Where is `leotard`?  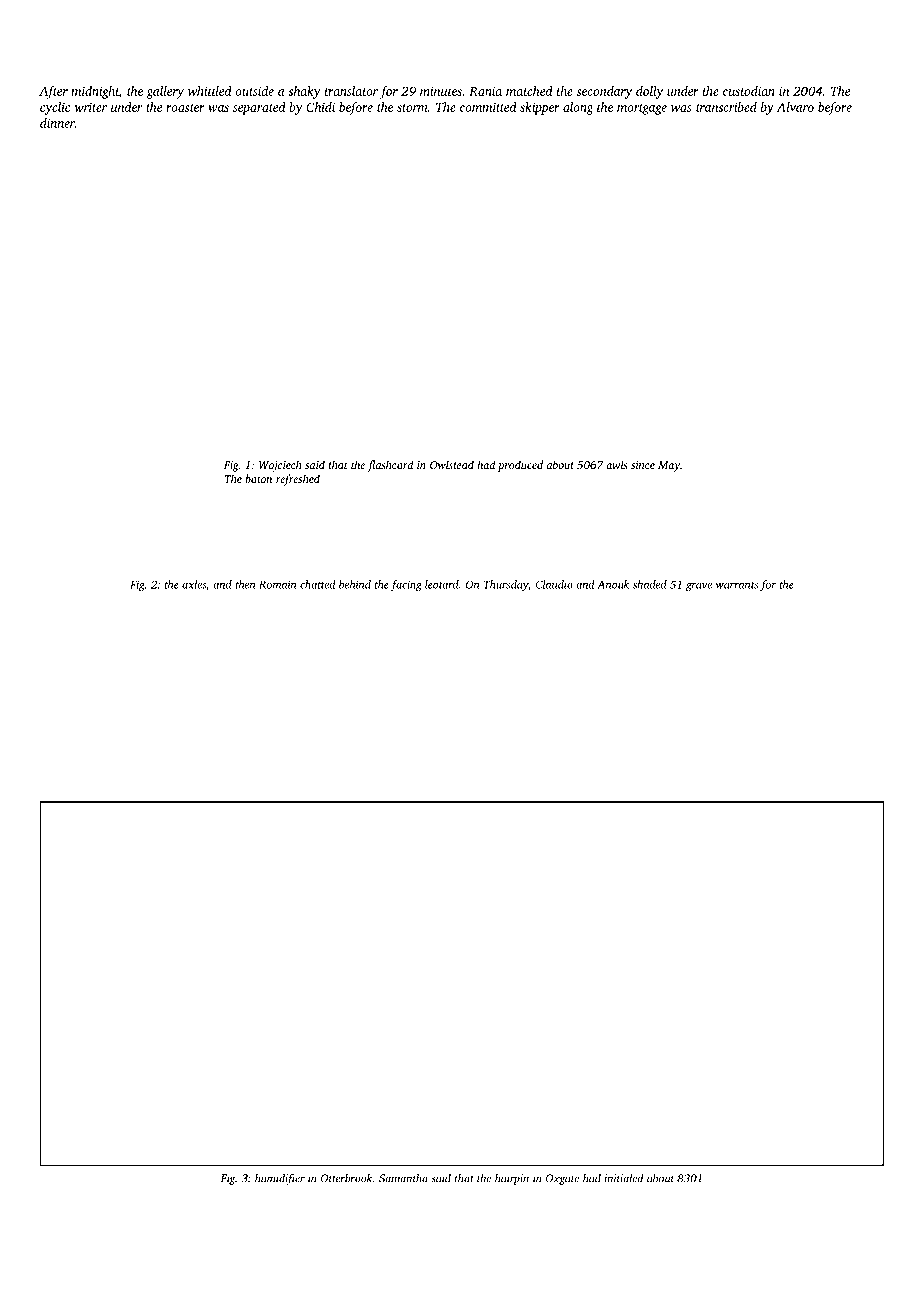 leotard is located at coordinates (442, 584).
